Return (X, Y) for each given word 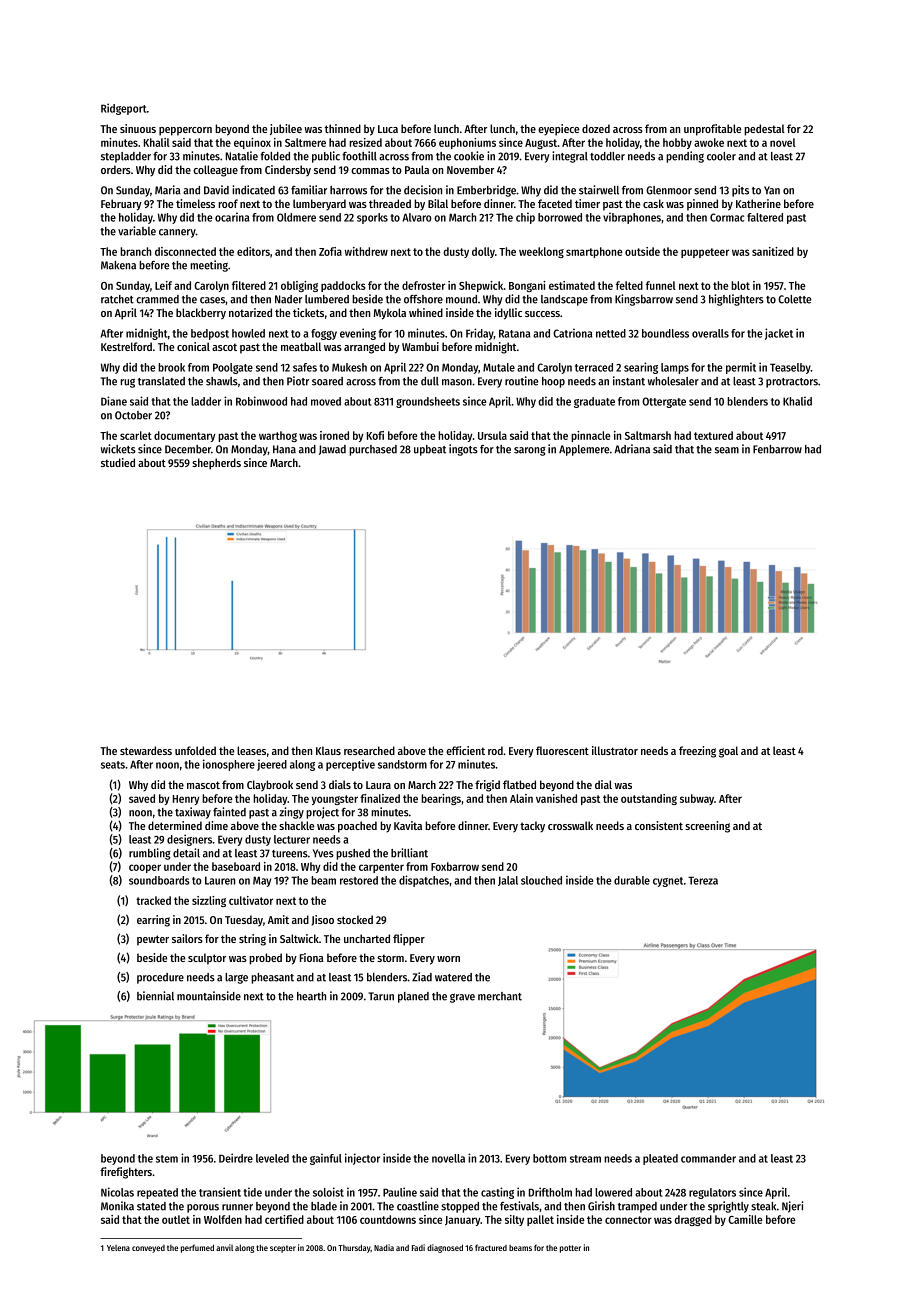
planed (413, 997)
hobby (677, 143)
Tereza (703, 880)
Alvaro (417, 217)
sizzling (209, 901)
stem (167, 1159)
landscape (564, 300)
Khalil (157, 142)
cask (653, 203)
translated (161, 381)
